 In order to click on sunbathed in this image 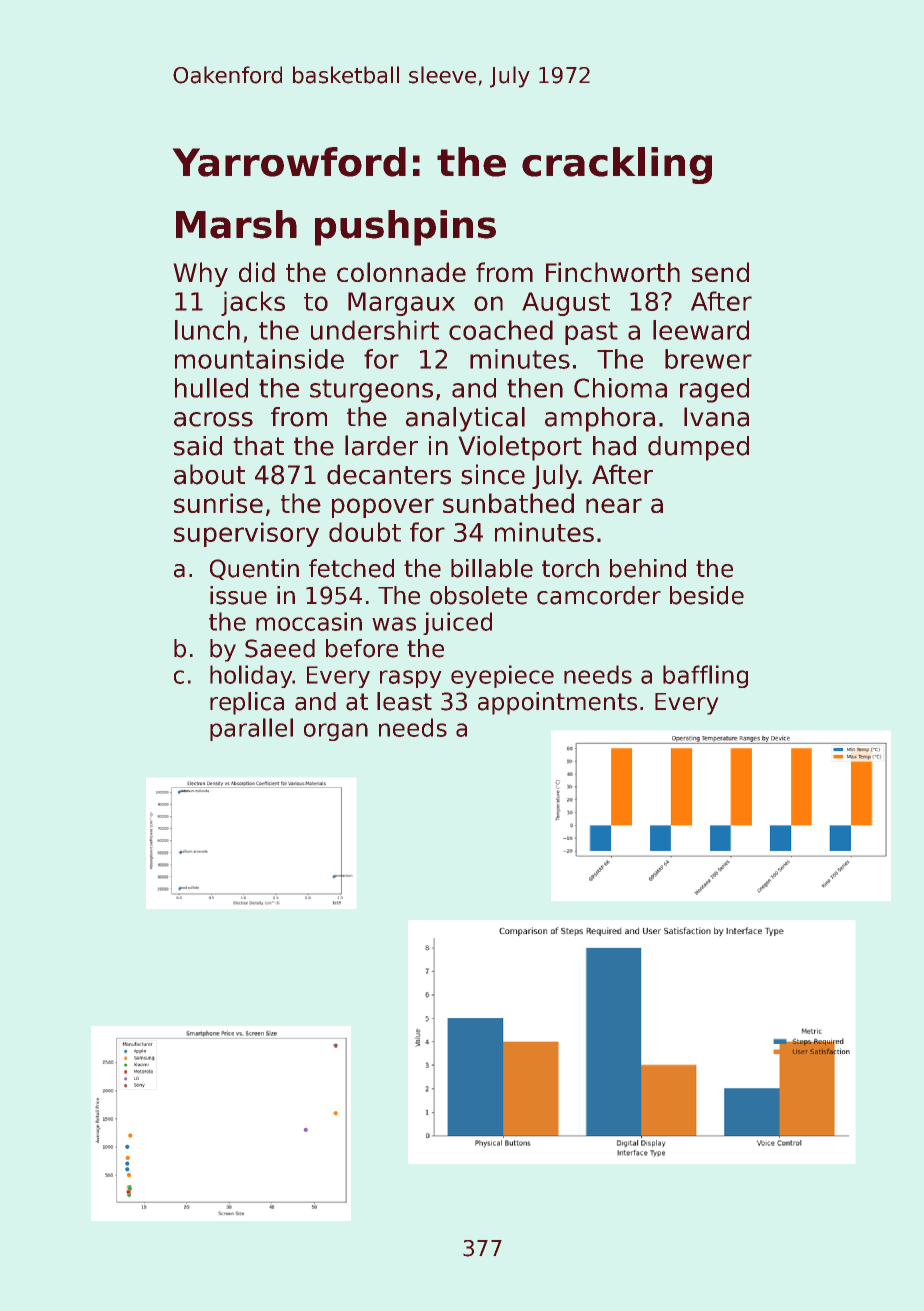, I will do `click(508, 503)`.
